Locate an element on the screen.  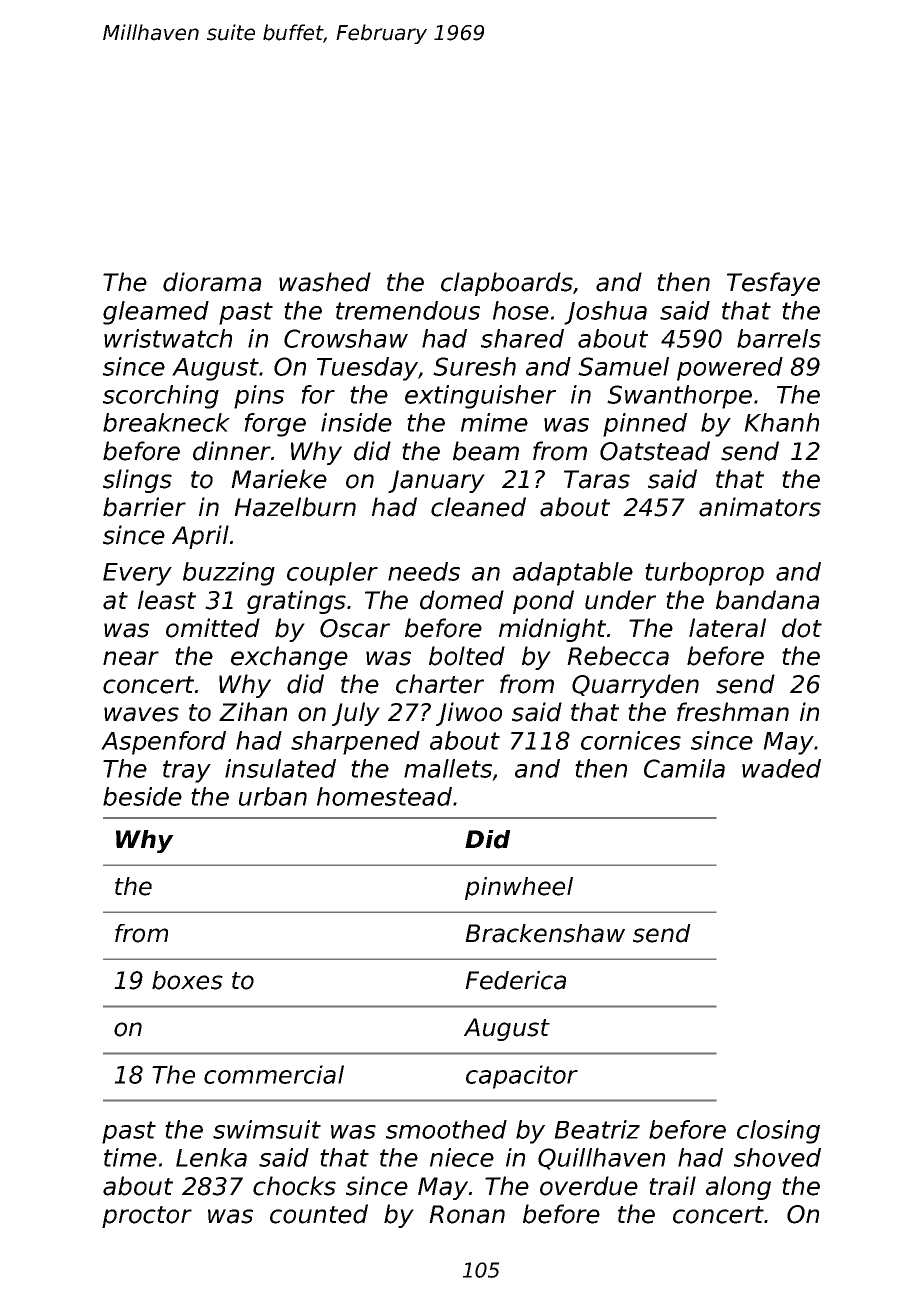
gleamed is located at coordinates (156, 313).
